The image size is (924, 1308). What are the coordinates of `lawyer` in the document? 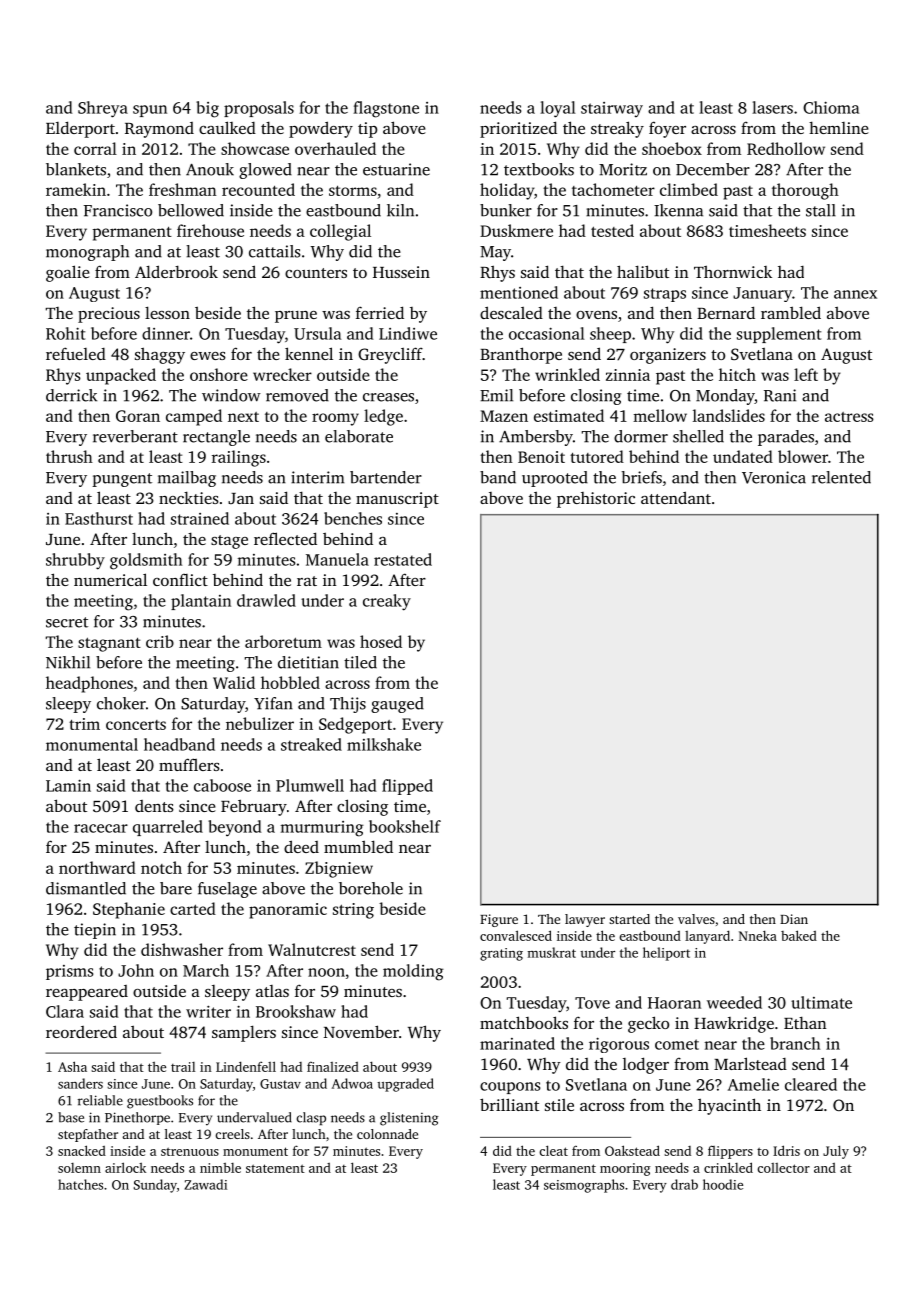 It's located at (585, 920).
